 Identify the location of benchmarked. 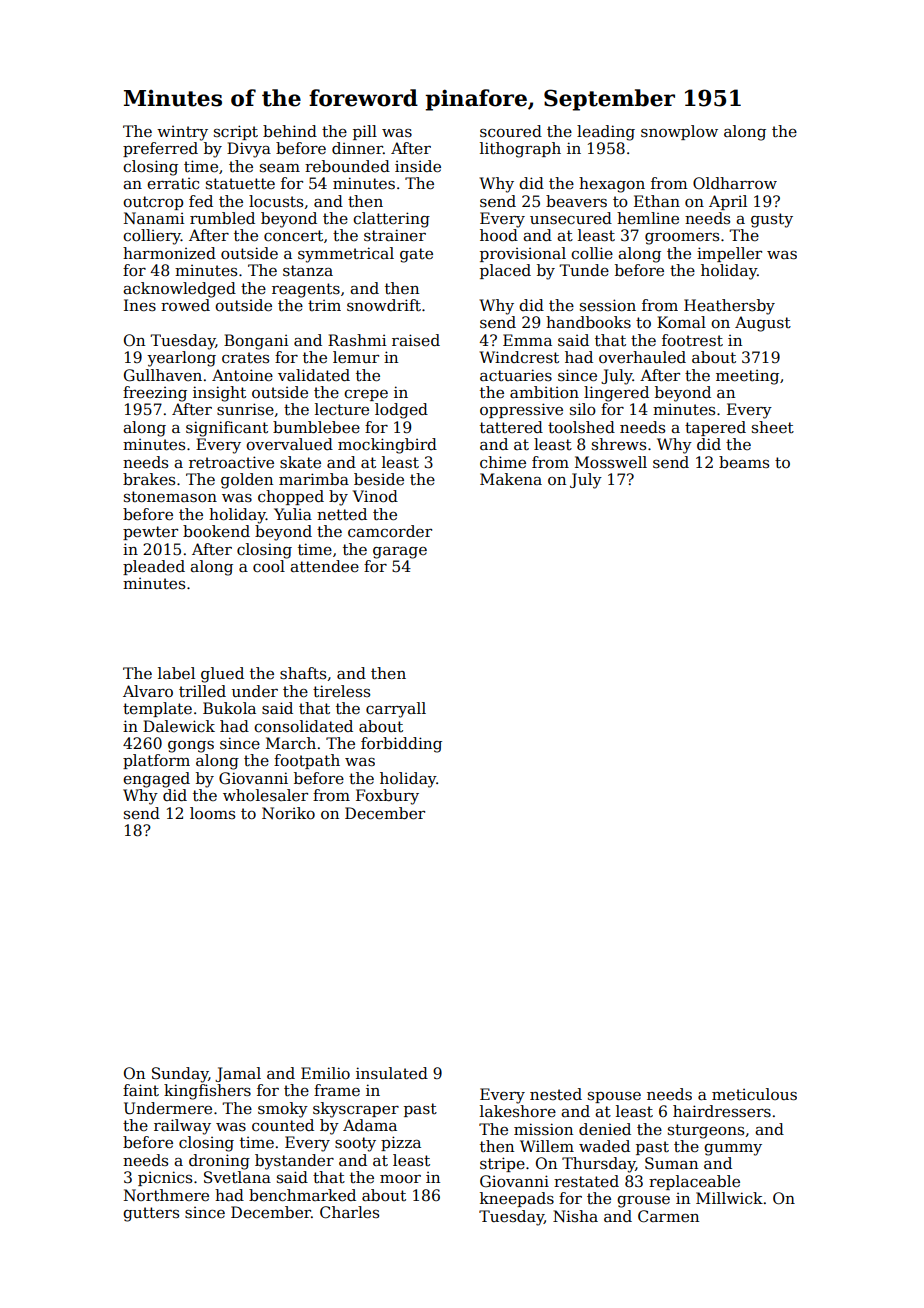
(302, 1195).
